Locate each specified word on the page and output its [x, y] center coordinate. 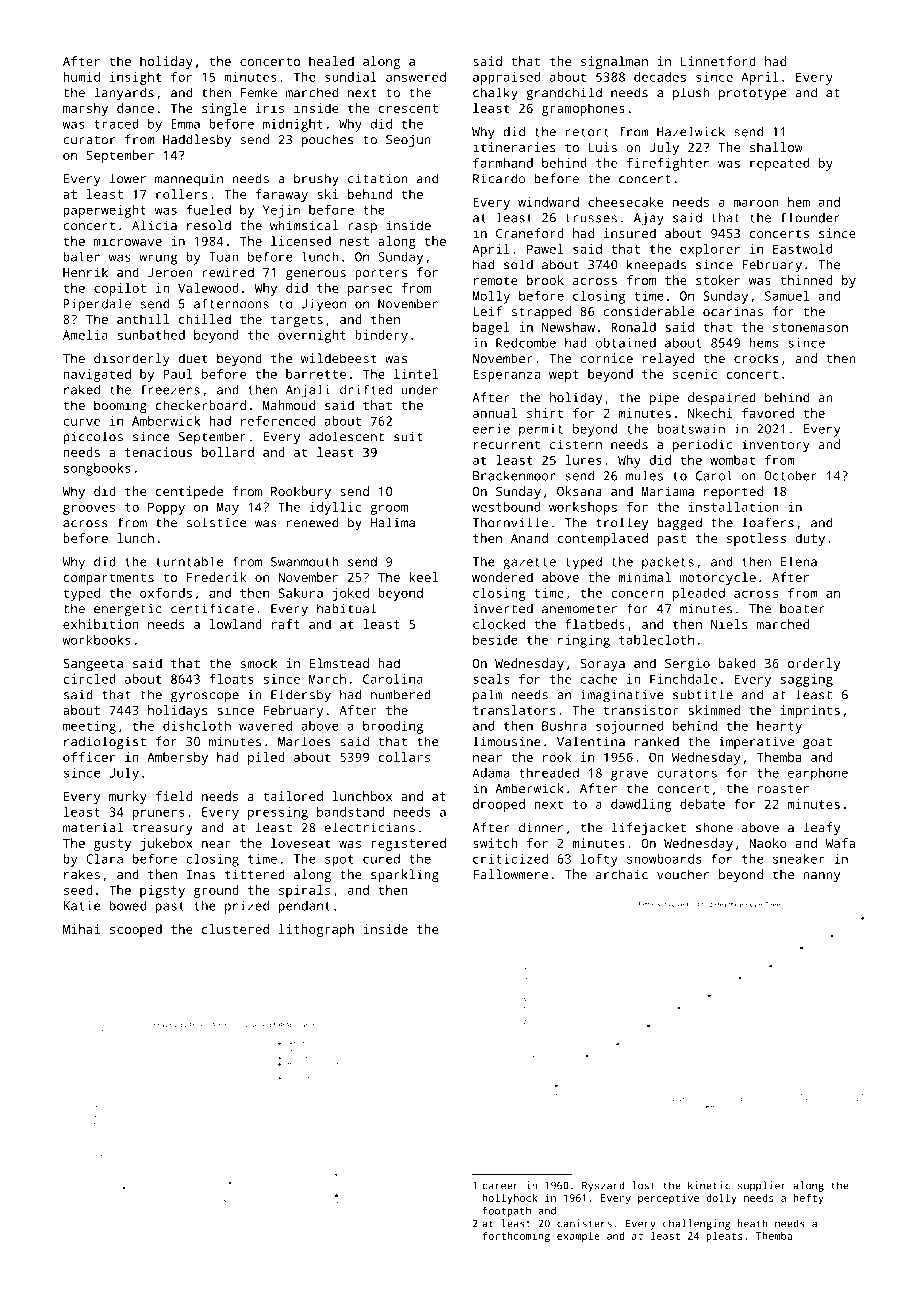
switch [495, 843]
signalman [614, 62]
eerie [491, 429]
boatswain [691, 429]
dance [135, 108]
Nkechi [710, 413]
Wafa [840, 843]
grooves [89, 509]
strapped [541, 313]
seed [78, 890]
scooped [136, 930]
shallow [776, 147]
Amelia [85, 335]
